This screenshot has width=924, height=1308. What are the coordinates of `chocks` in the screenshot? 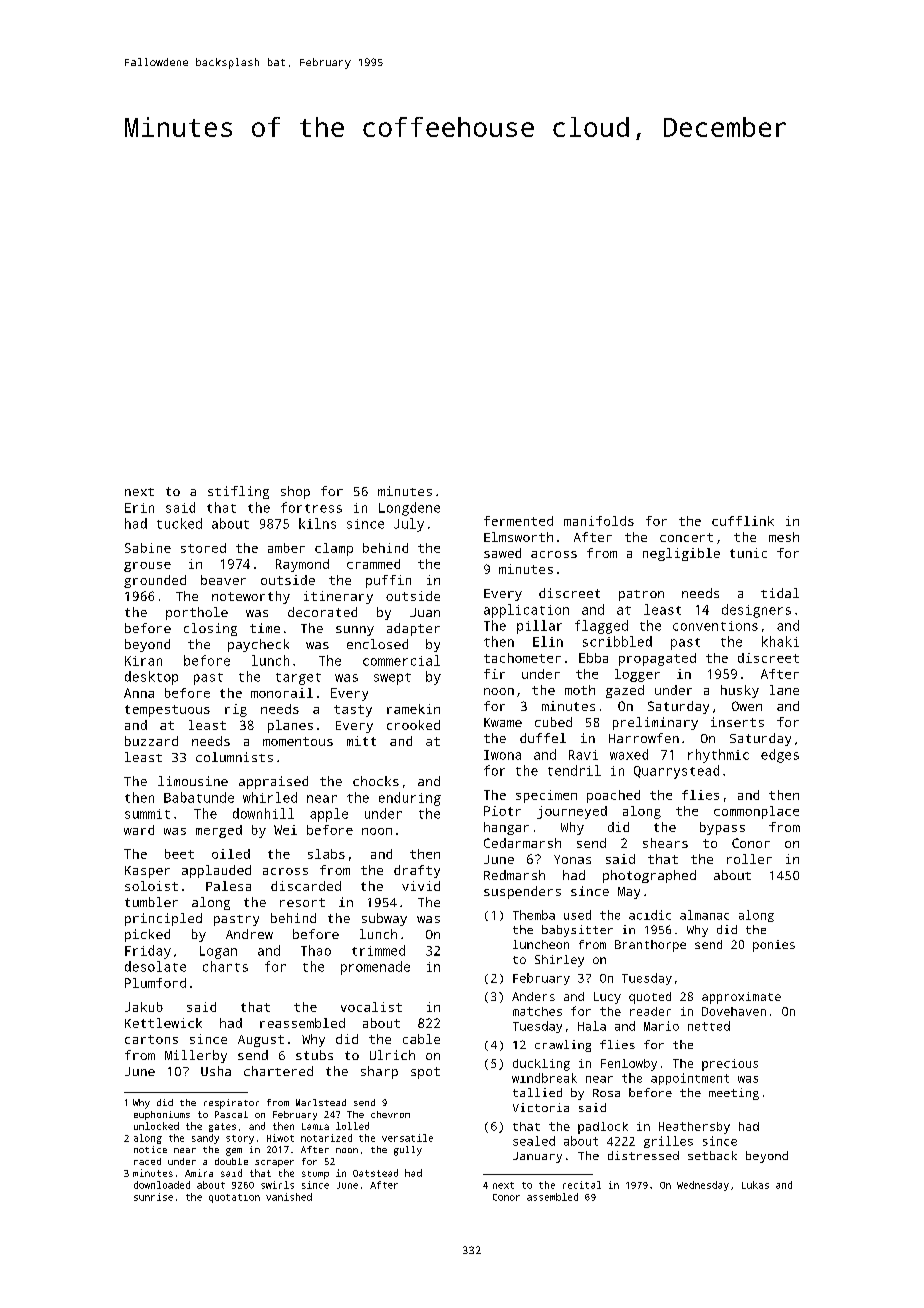 It's located at (376, 781).
